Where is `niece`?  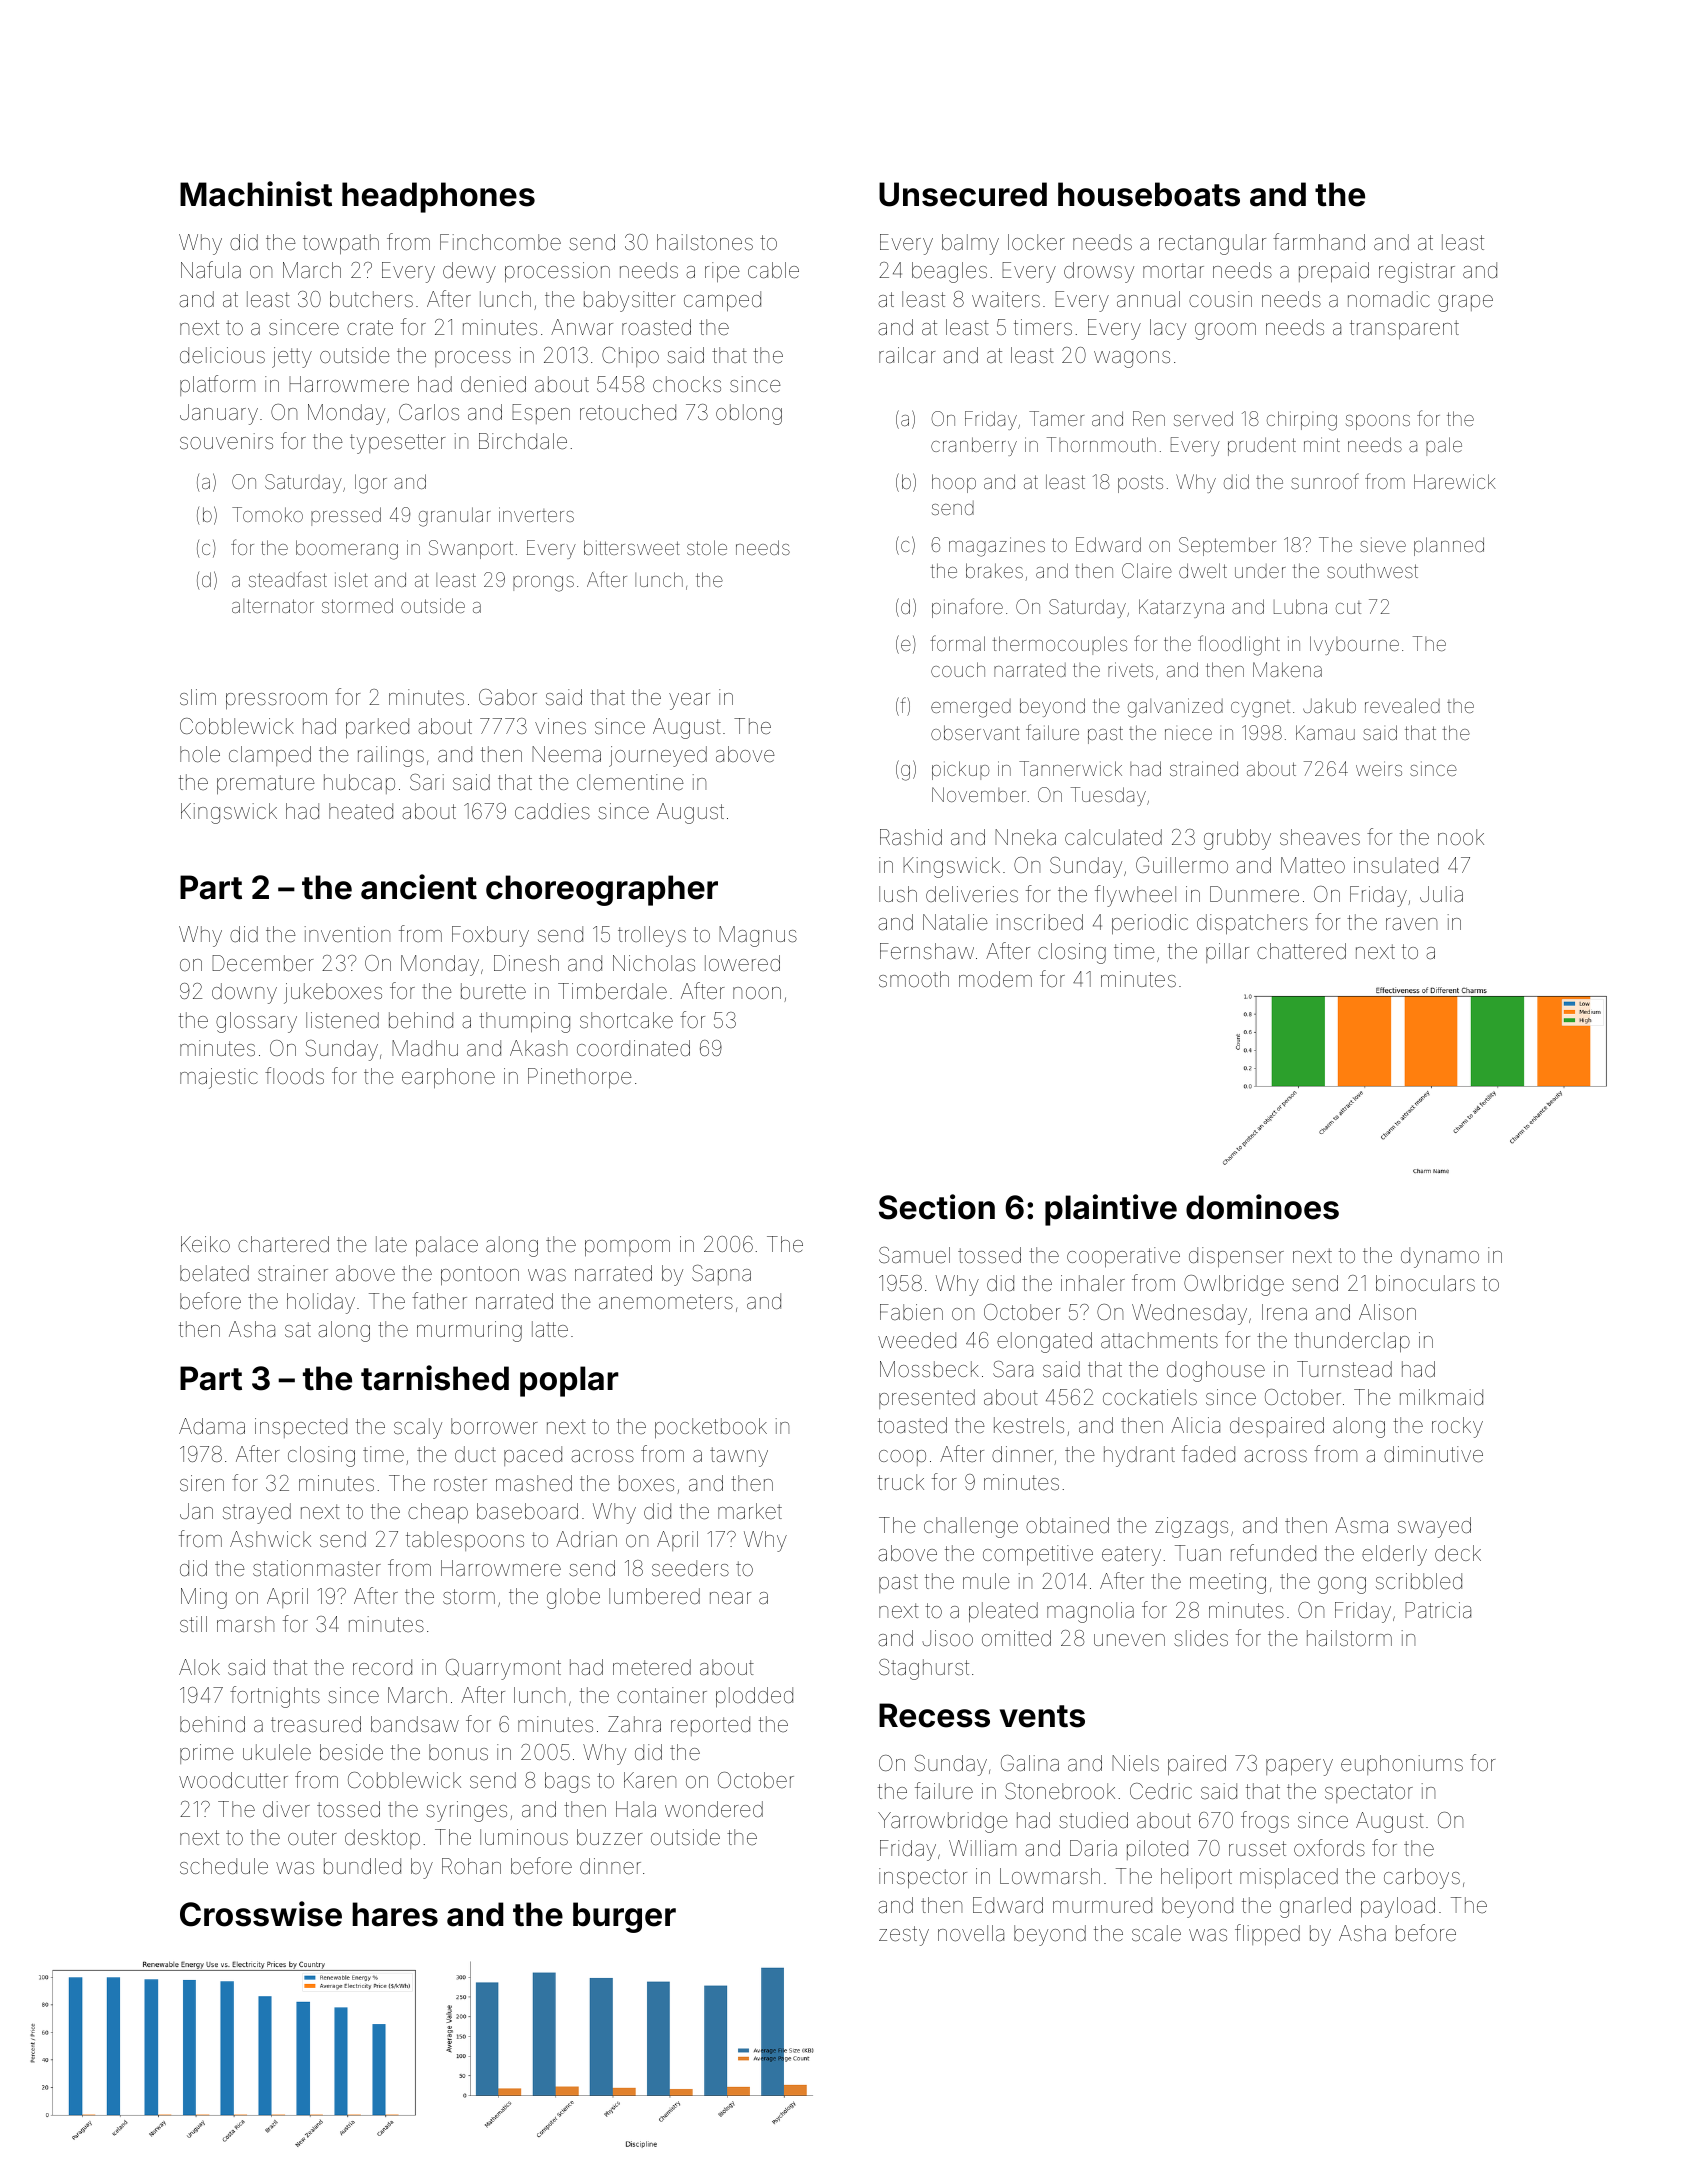
niece is located at coordinates (1188, 734).
